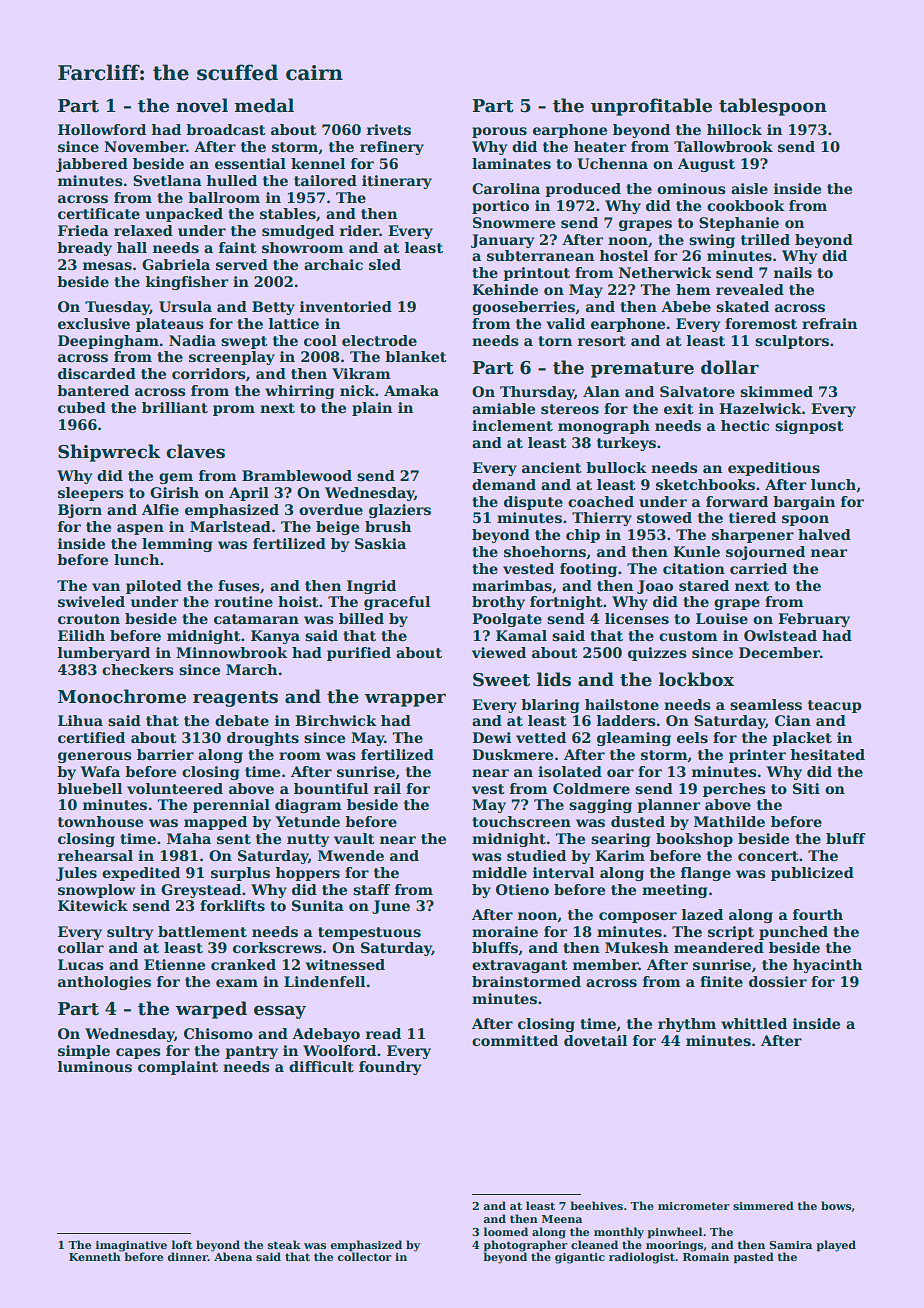 This screenshot has height=1308, width=924. I want to click on hillock, so click(734, 129).
